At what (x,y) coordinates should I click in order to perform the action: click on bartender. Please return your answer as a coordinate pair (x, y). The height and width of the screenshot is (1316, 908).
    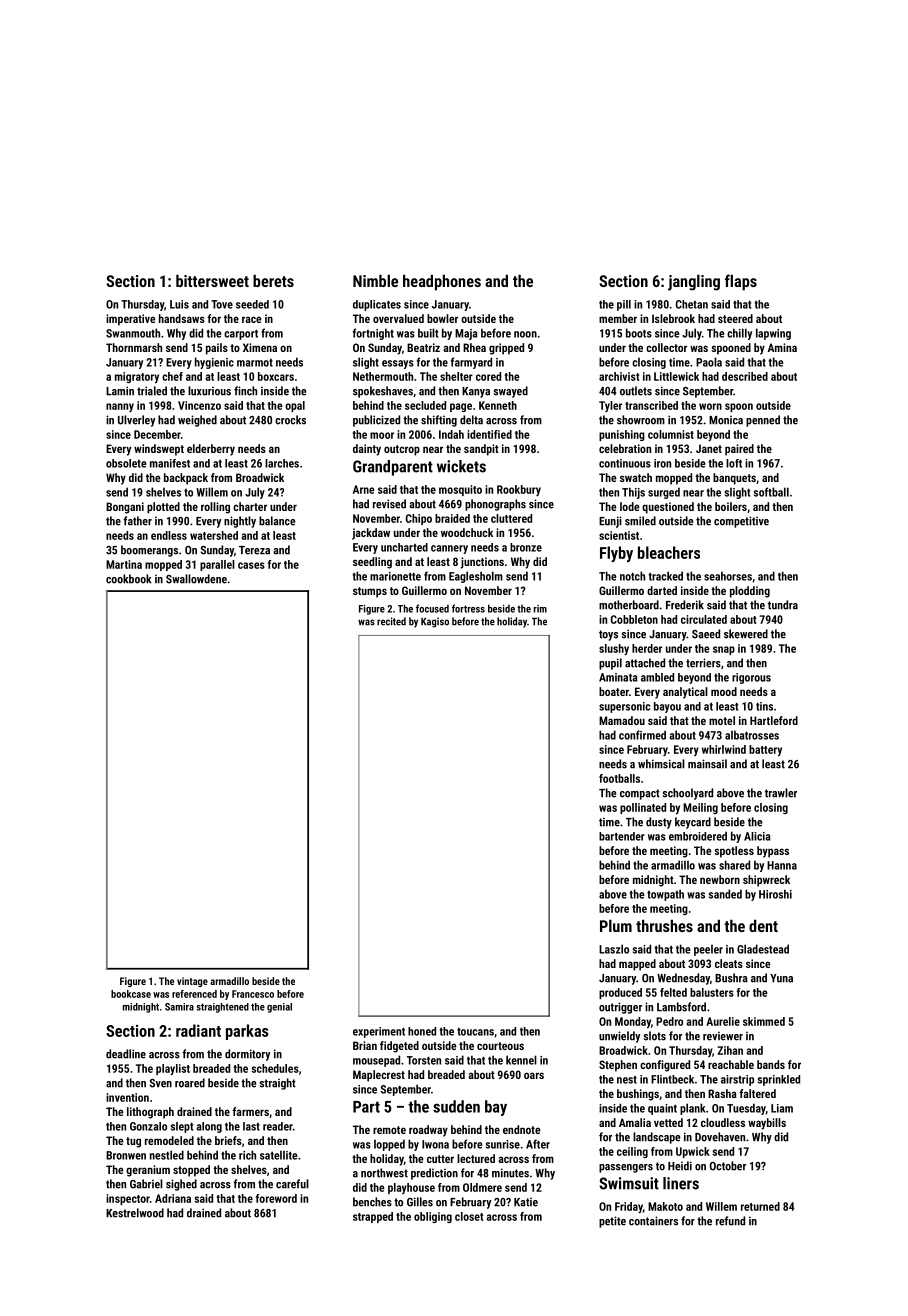
    Looking at the image, I should click on (622, 836).
